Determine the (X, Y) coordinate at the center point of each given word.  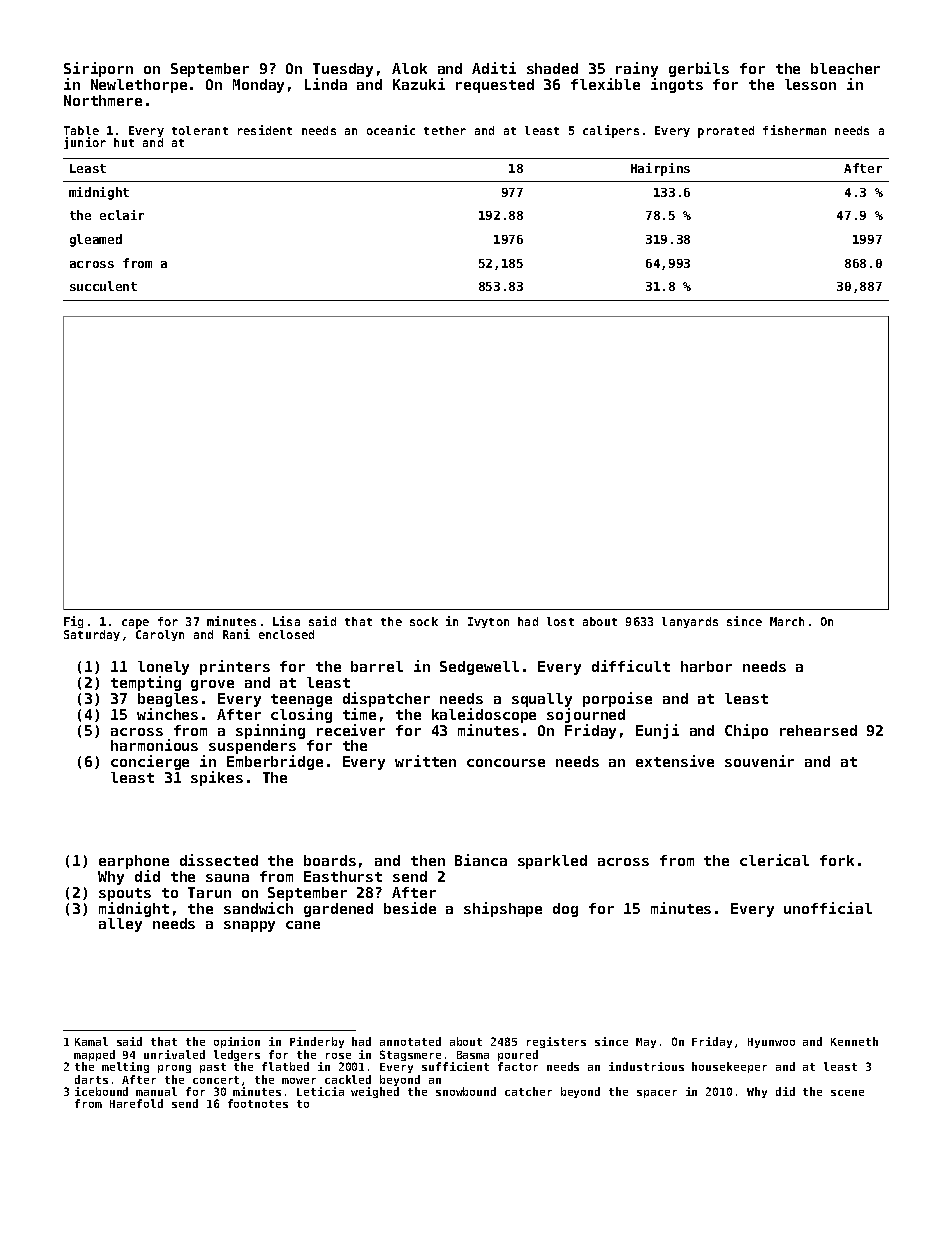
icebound (101, 1091)
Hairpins (660, 169)
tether (445, 130)
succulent (103, 286)
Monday (258, 86)
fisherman (794, 130)
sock (424, 621)
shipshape (503, 909)
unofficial (828, 908)
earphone (134, 862)
